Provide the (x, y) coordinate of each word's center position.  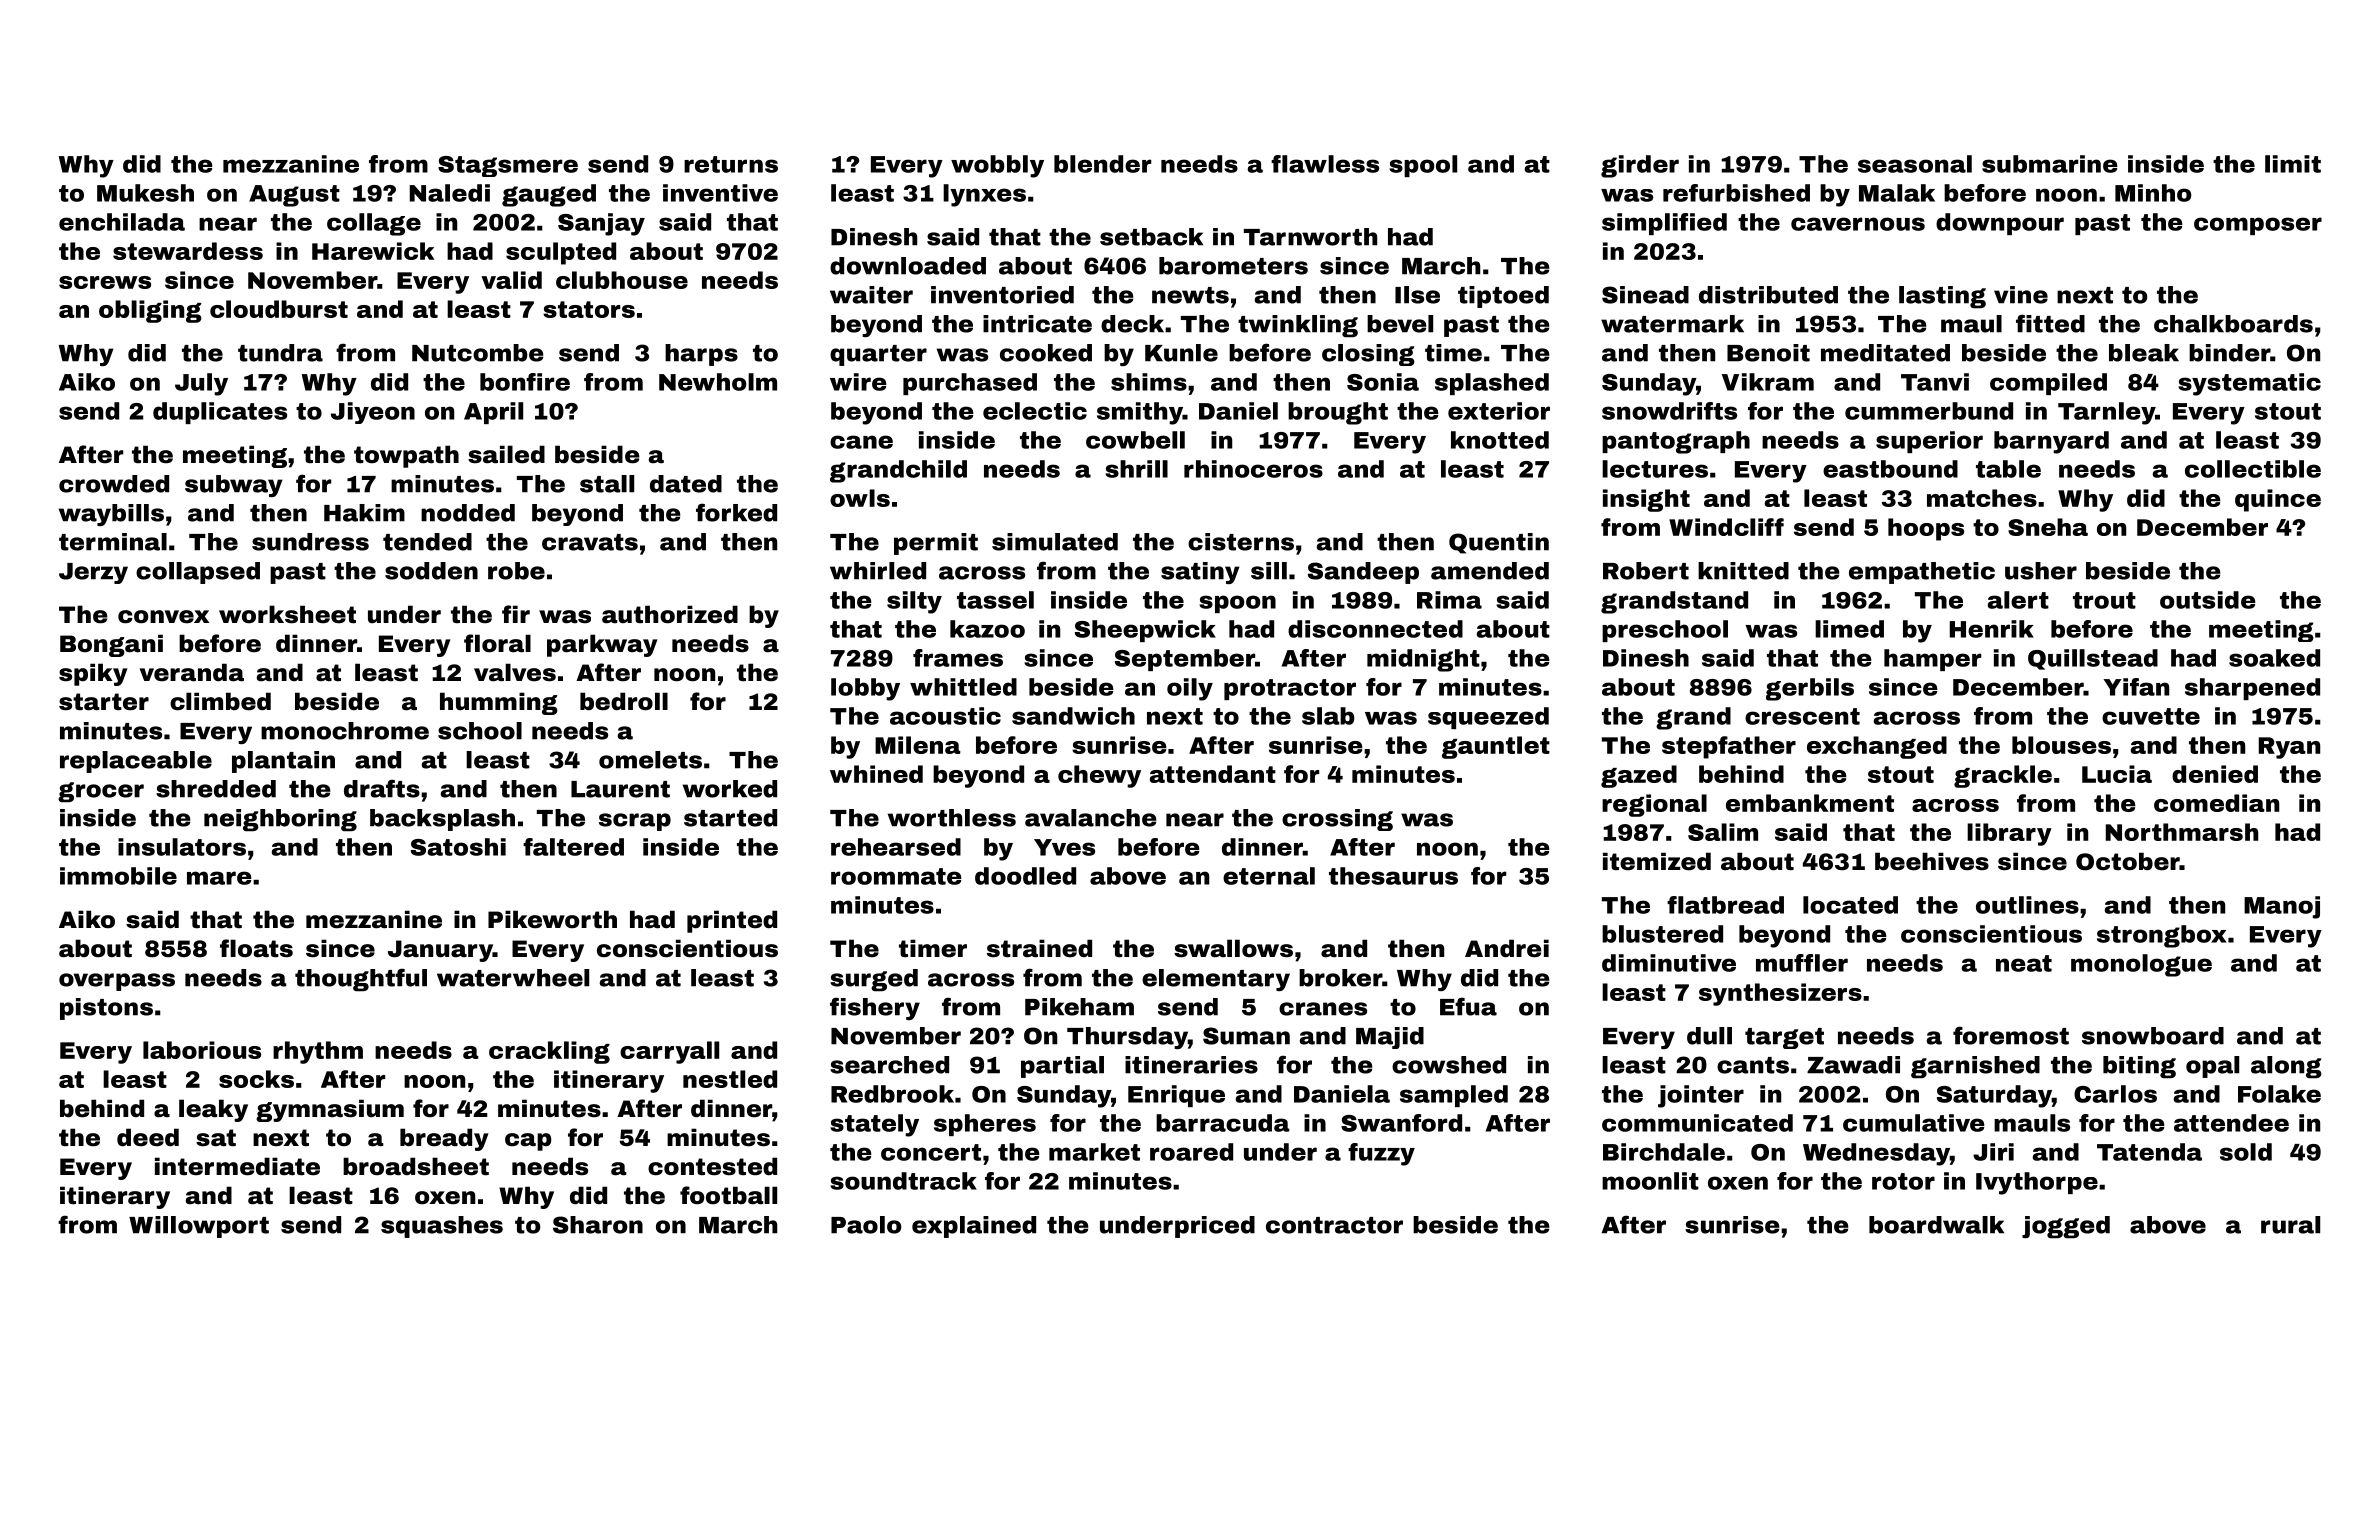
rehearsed (896, 847)
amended (1490, 571)
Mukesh (145, 193)
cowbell (1135, 440)
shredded (216, 789)
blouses (2061, 745)
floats (256, 948)
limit (2293, 164)
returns (731, 164)
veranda (192, 672)
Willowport (199, 1227)
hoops (1926, 529)
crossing (1337, 820)
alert (2018, 600)
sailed (506, 454)
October (2128, 861)
